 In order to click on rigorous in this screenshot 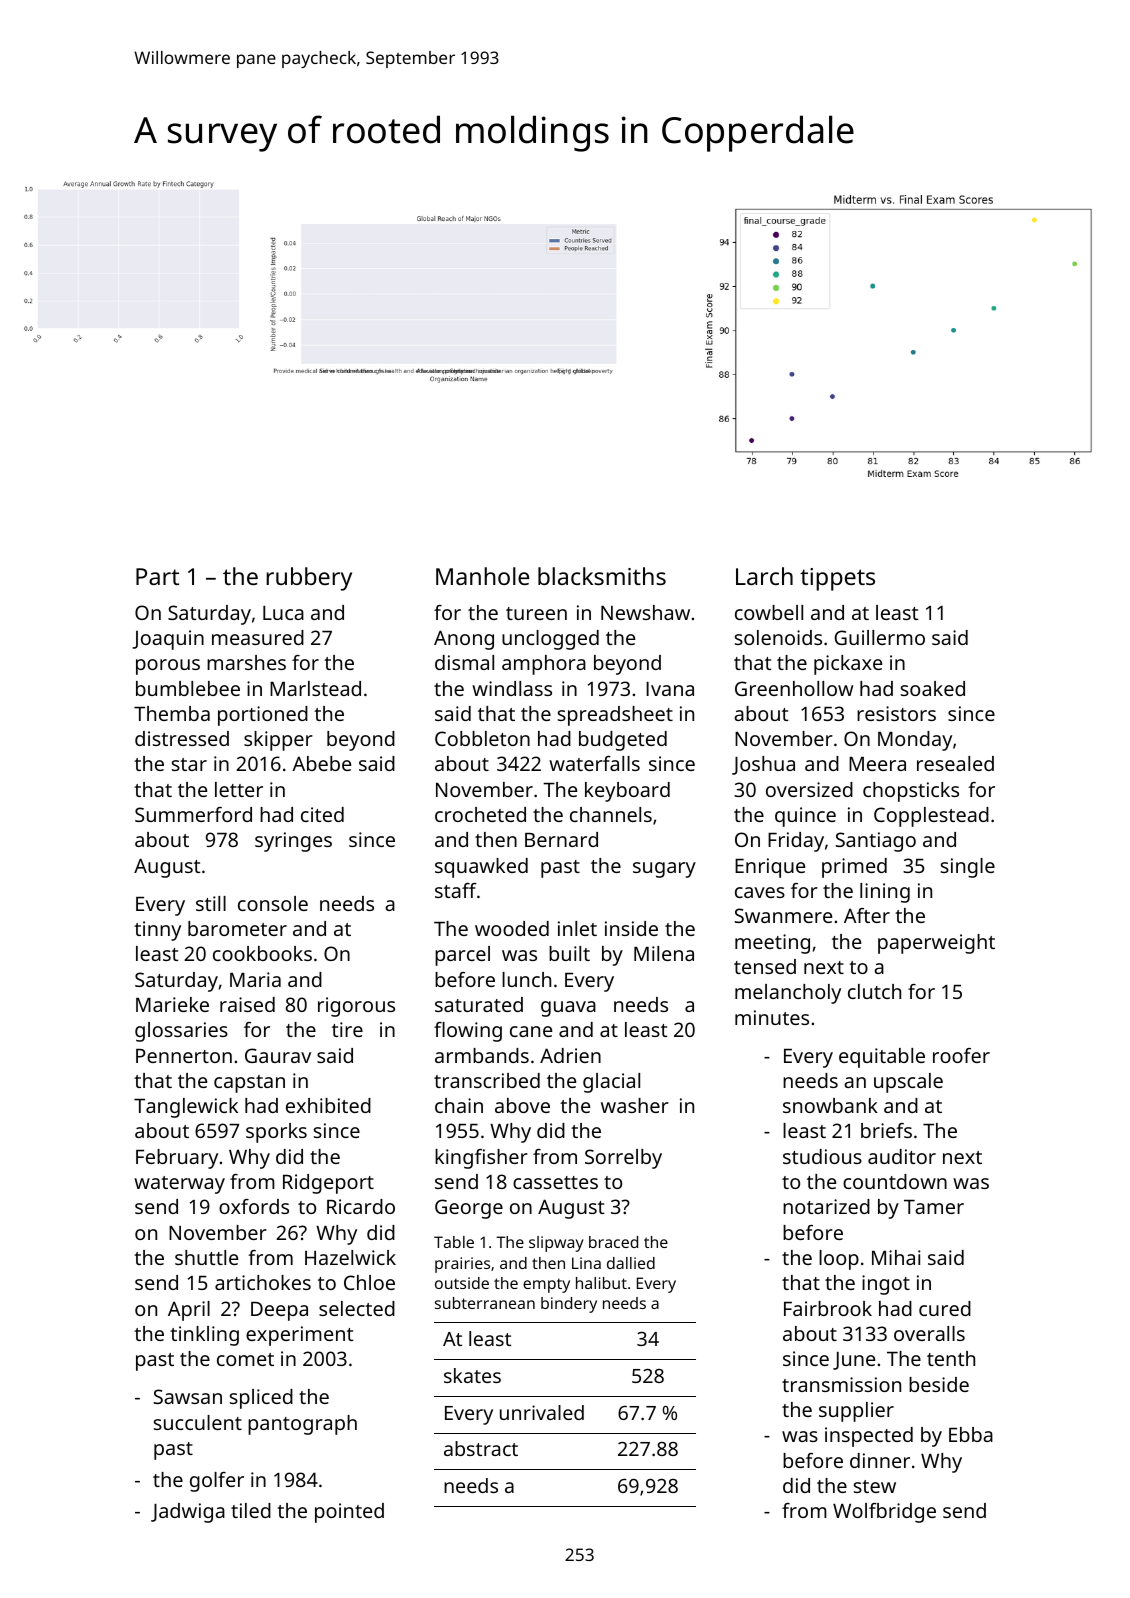, I will do `click(356, 1007)`.
